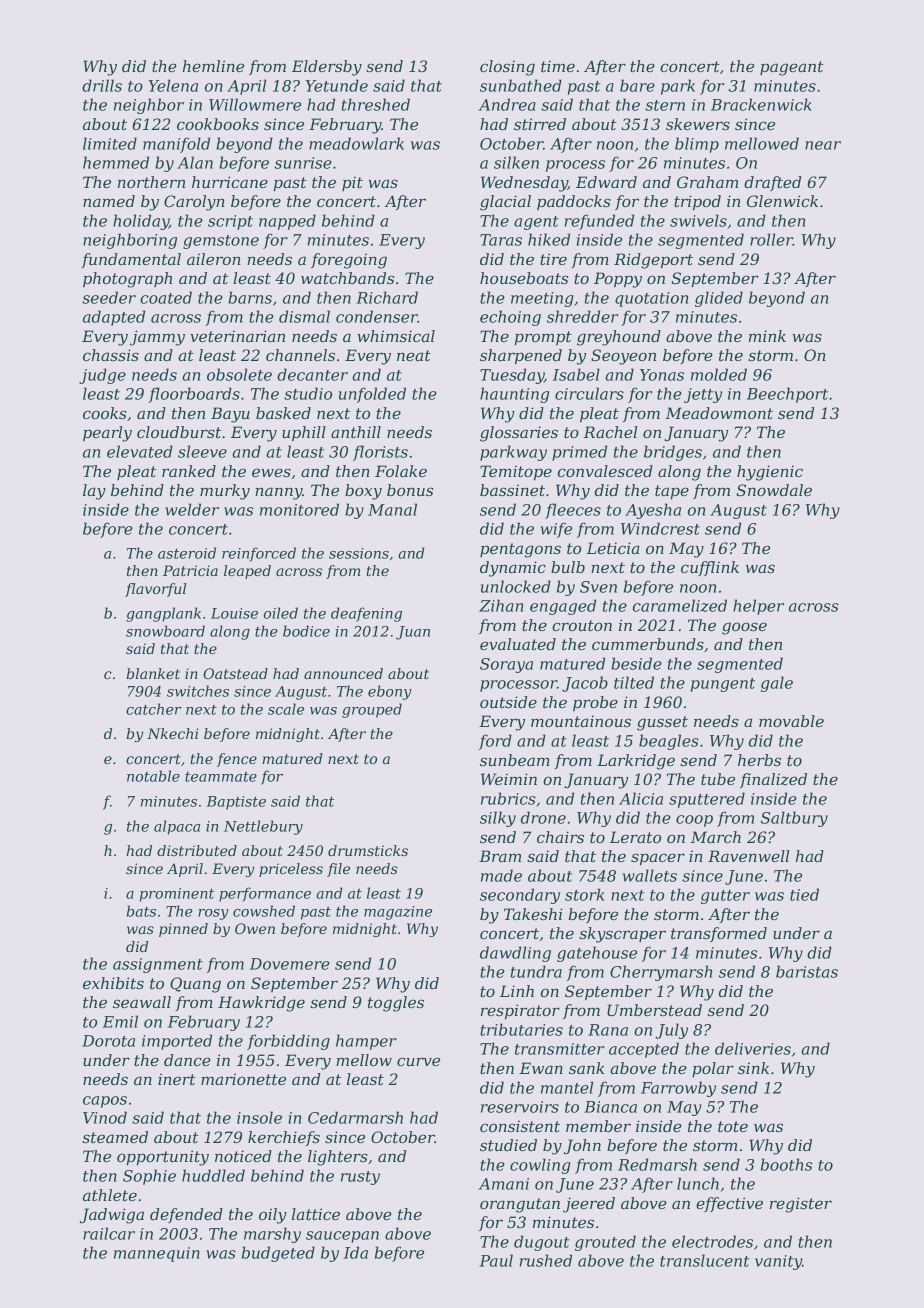 Image resolution: width=924 pixels, height=1308 pixels. I want to click on Eldersby, so click(327, 68).
